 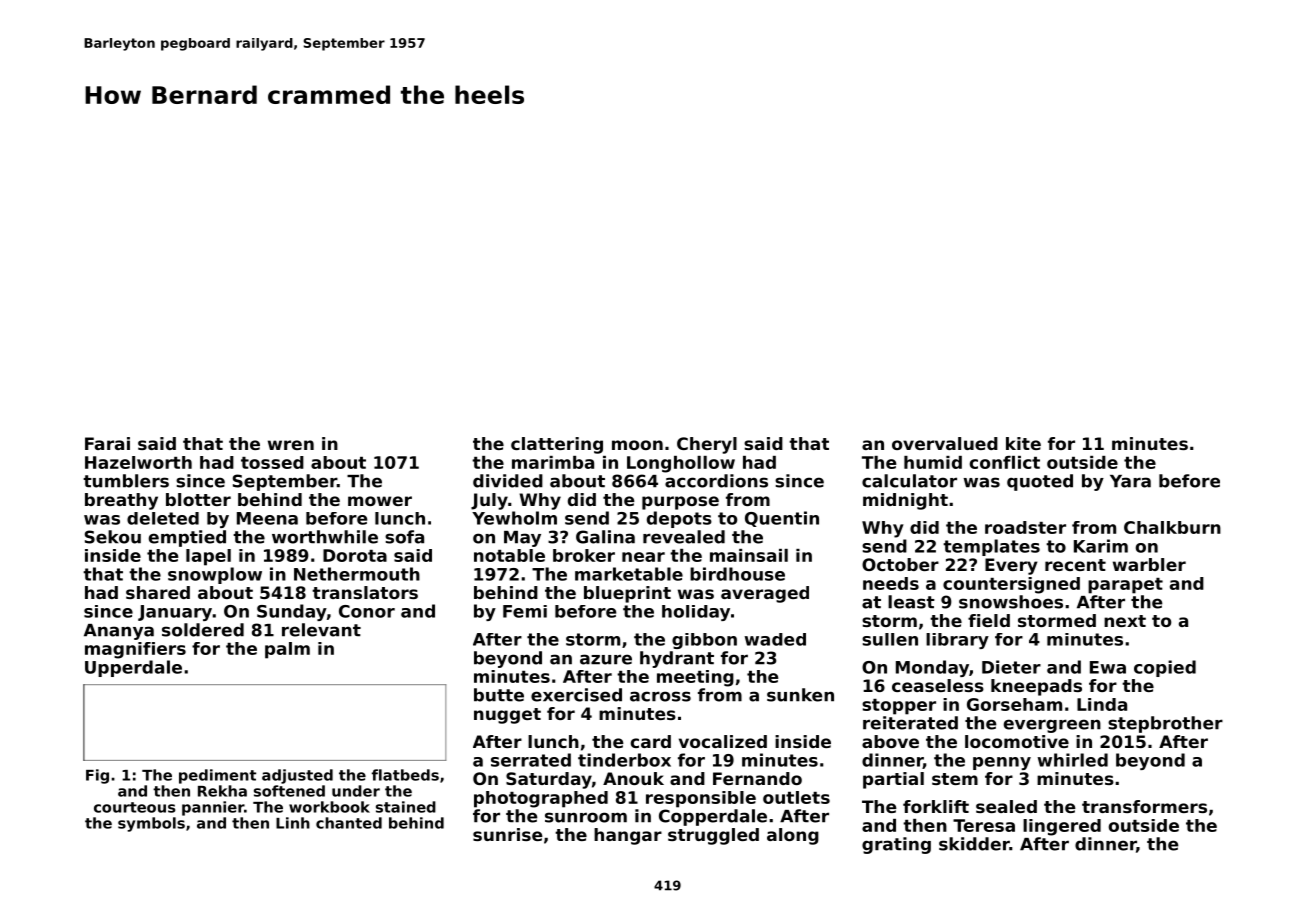 What do you see at coordinates (723, 741) in the image?
I see `vocalized` at bounding box center [723, 741].
